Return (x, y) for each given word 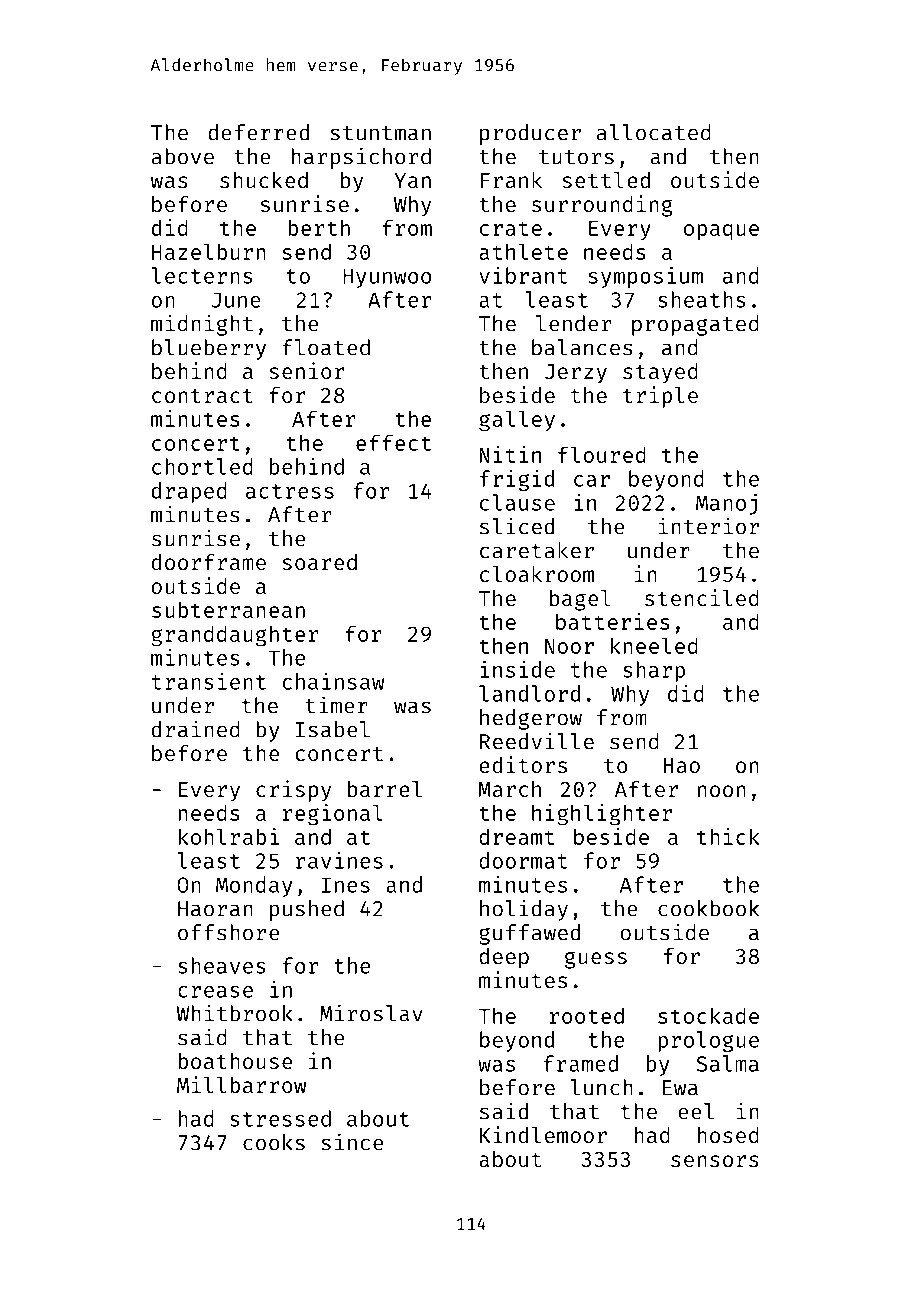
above (183, 156)
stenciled (702, 597)
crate (511, 228)
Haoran (215, 909)
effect (393, 442)
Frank (511, 180)
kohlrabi (229, 836)
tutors (576, 157)
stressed (280, 1118)
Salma (727, 1063)
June (236, 300)
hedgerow (531, 719)
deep (504, 958)
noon (721, 791)
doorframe (209, 562)
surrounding (602, 206)
